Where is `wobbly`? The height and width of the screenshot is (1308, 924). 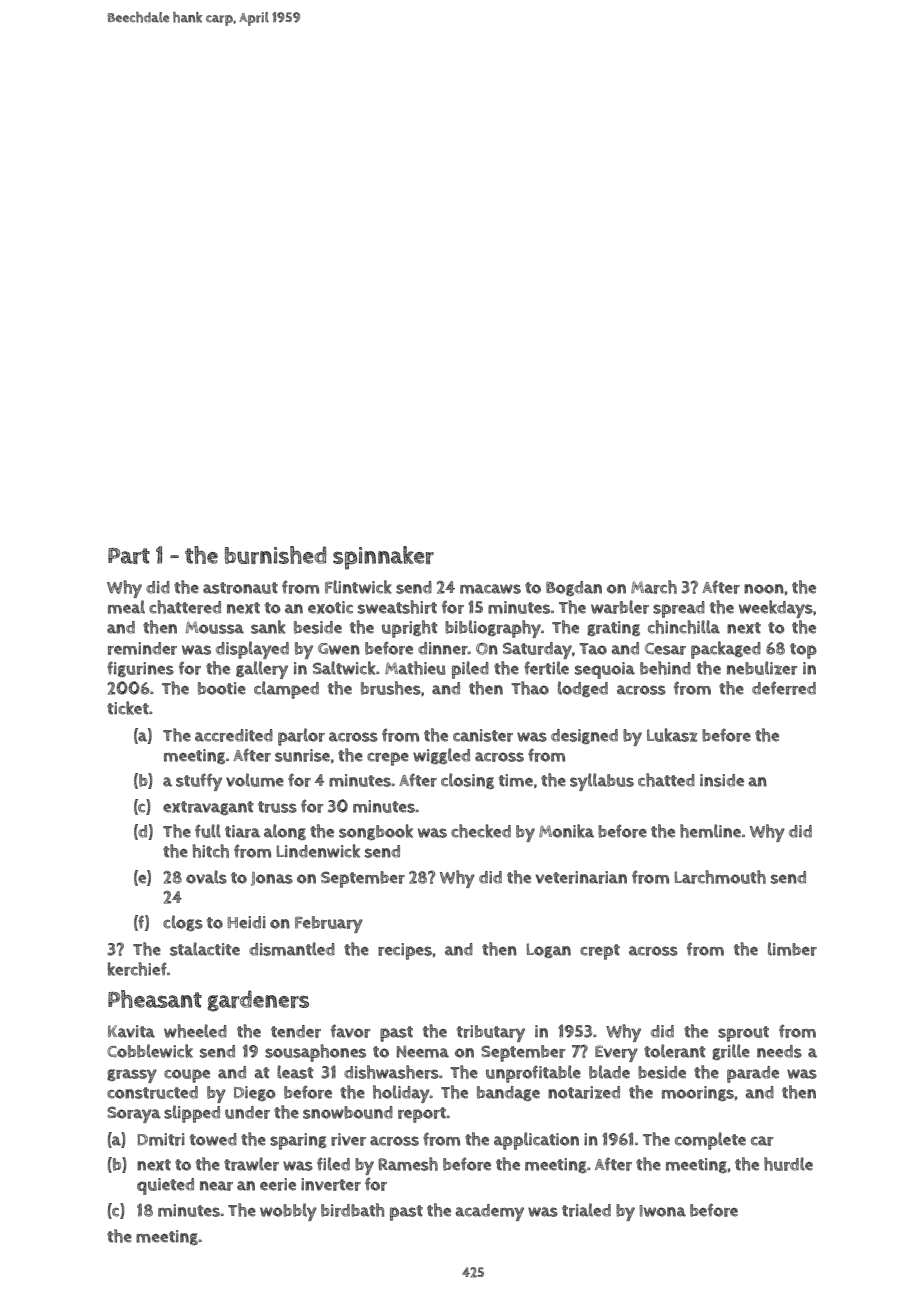
wobbly is located at coordinates (288, 1212).
